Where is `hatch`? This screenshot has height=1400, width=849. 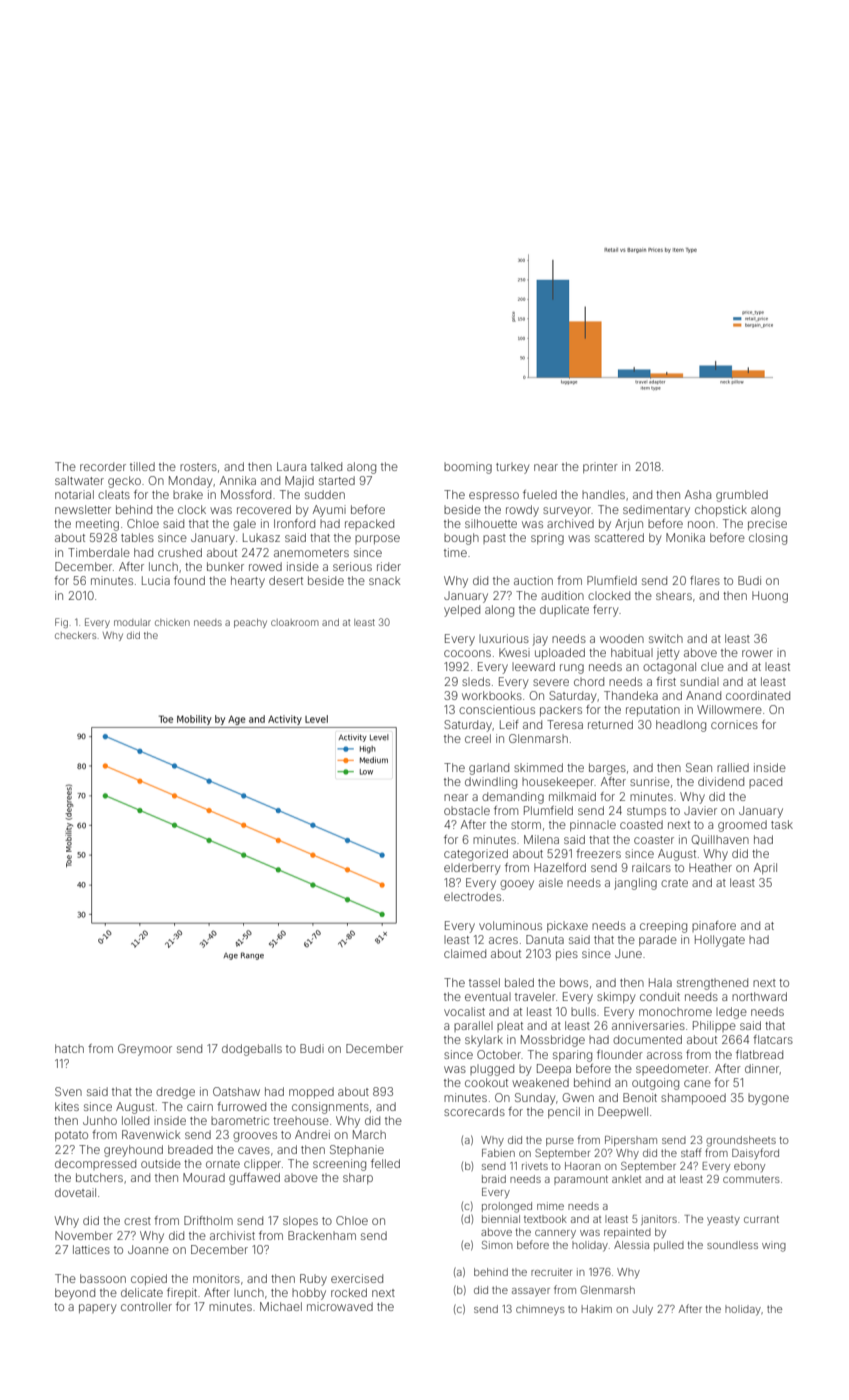 hatch is located at coordinates (69, 1048).
